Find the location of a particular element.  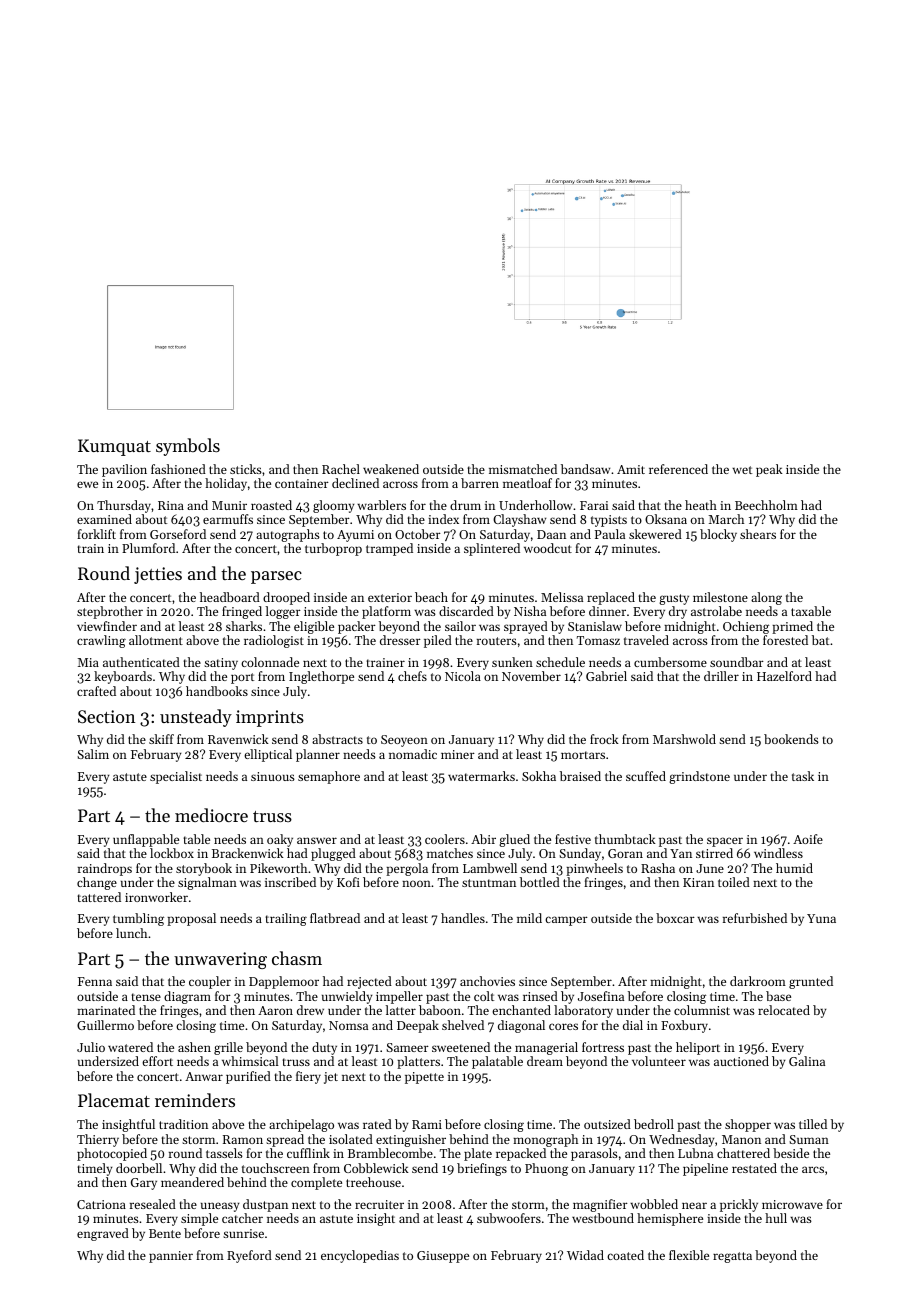

tattered is located at coordinates (99, 897).
